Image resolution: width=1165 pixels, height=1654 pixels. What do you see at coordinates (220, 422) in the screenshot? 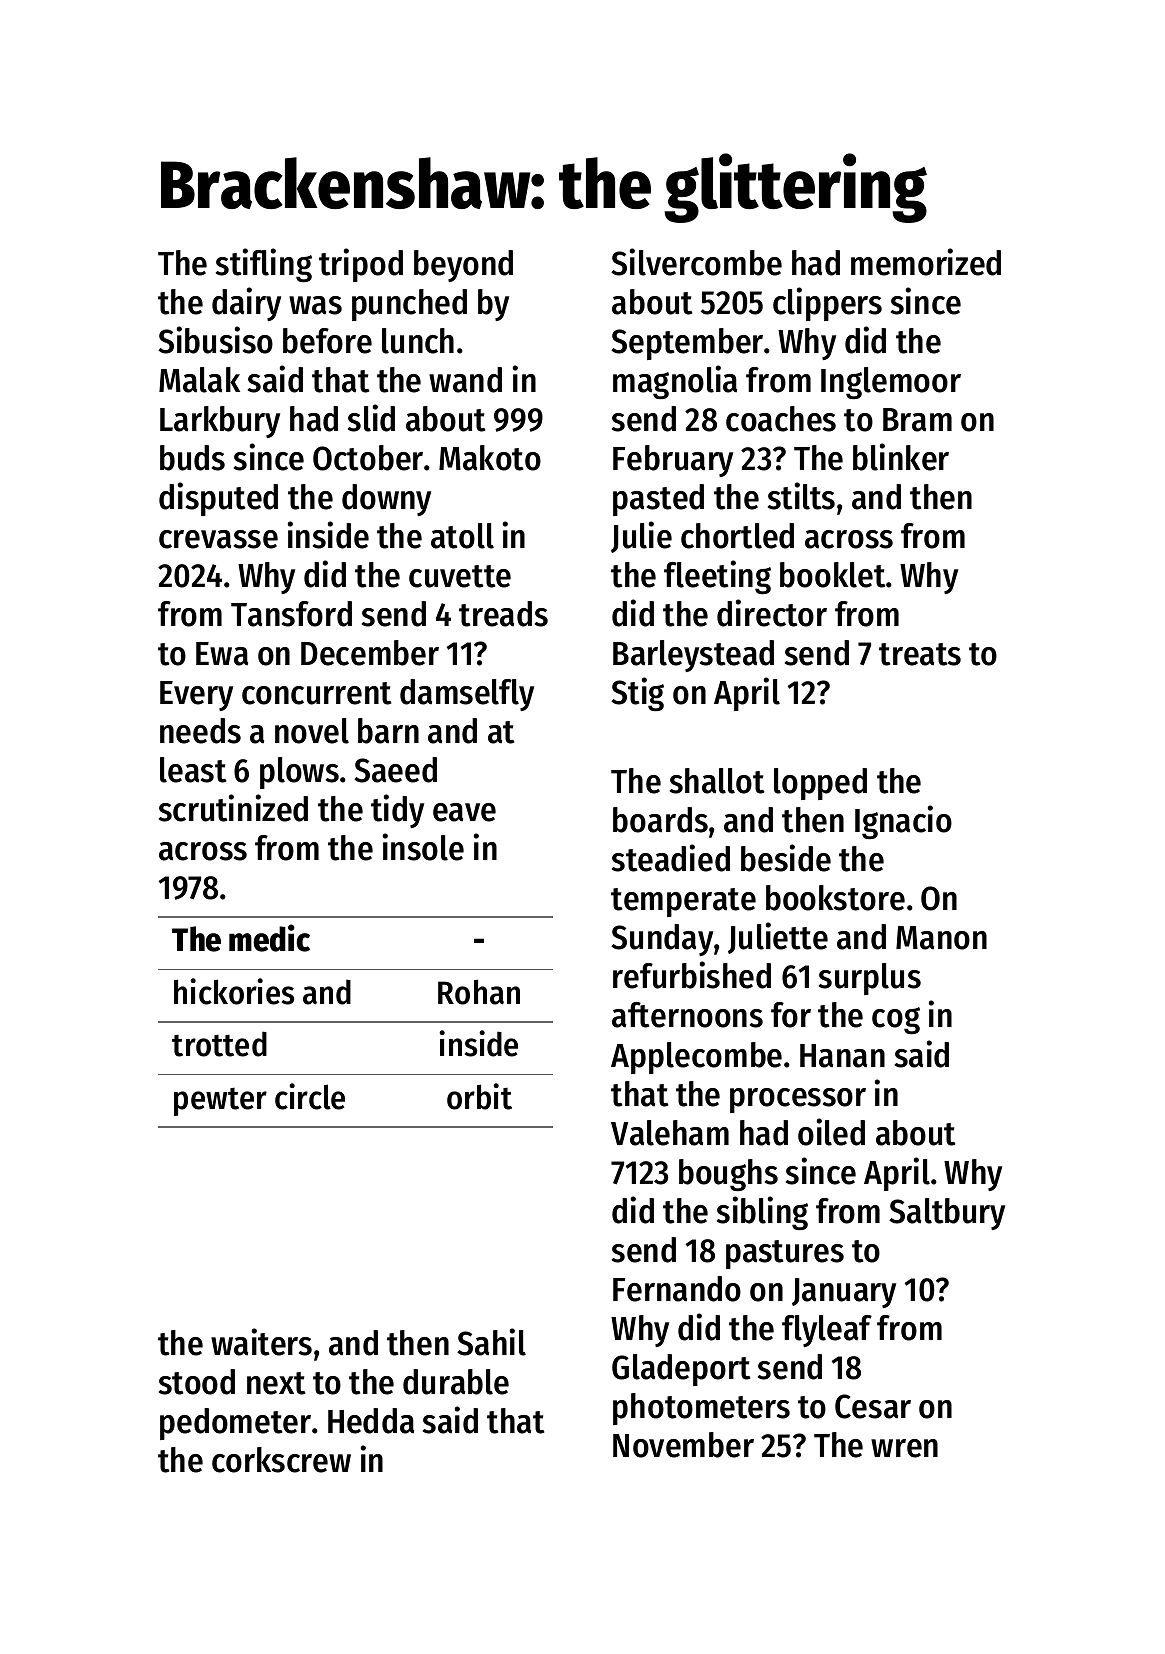
I see `Larkbury` at bounding box center [220, 422].
